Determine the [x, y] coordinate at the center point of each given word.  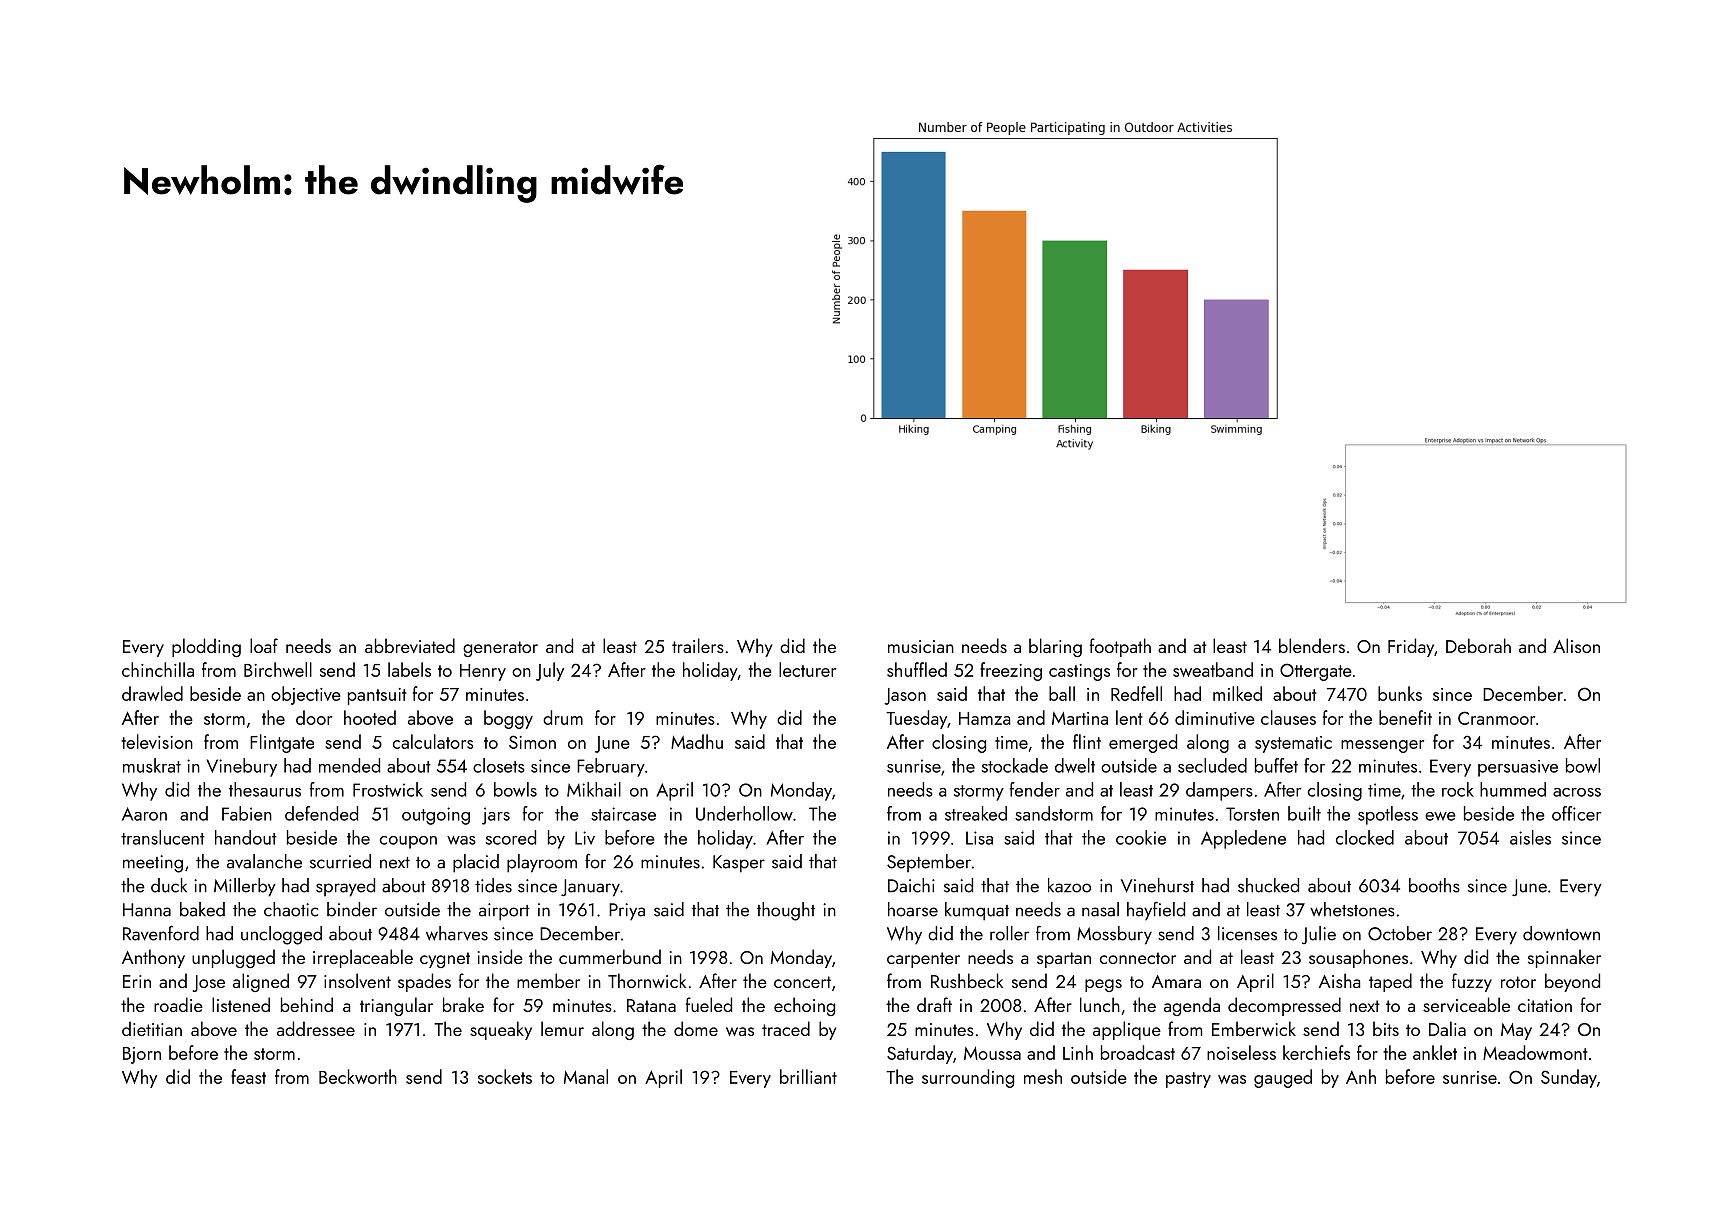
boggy [508, 719]
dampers [1219, 791]
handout [246, 837]
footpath [1120, 647]
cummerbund [610, 956]
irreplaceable [363, 958]
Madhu [697, 741]
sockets [505, 1076]
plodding [206, 647]
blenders [1312, 645]
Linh [1078, 1052]
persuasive [1518, 768]
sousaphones [1358, 958]
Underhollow [744, 813]
